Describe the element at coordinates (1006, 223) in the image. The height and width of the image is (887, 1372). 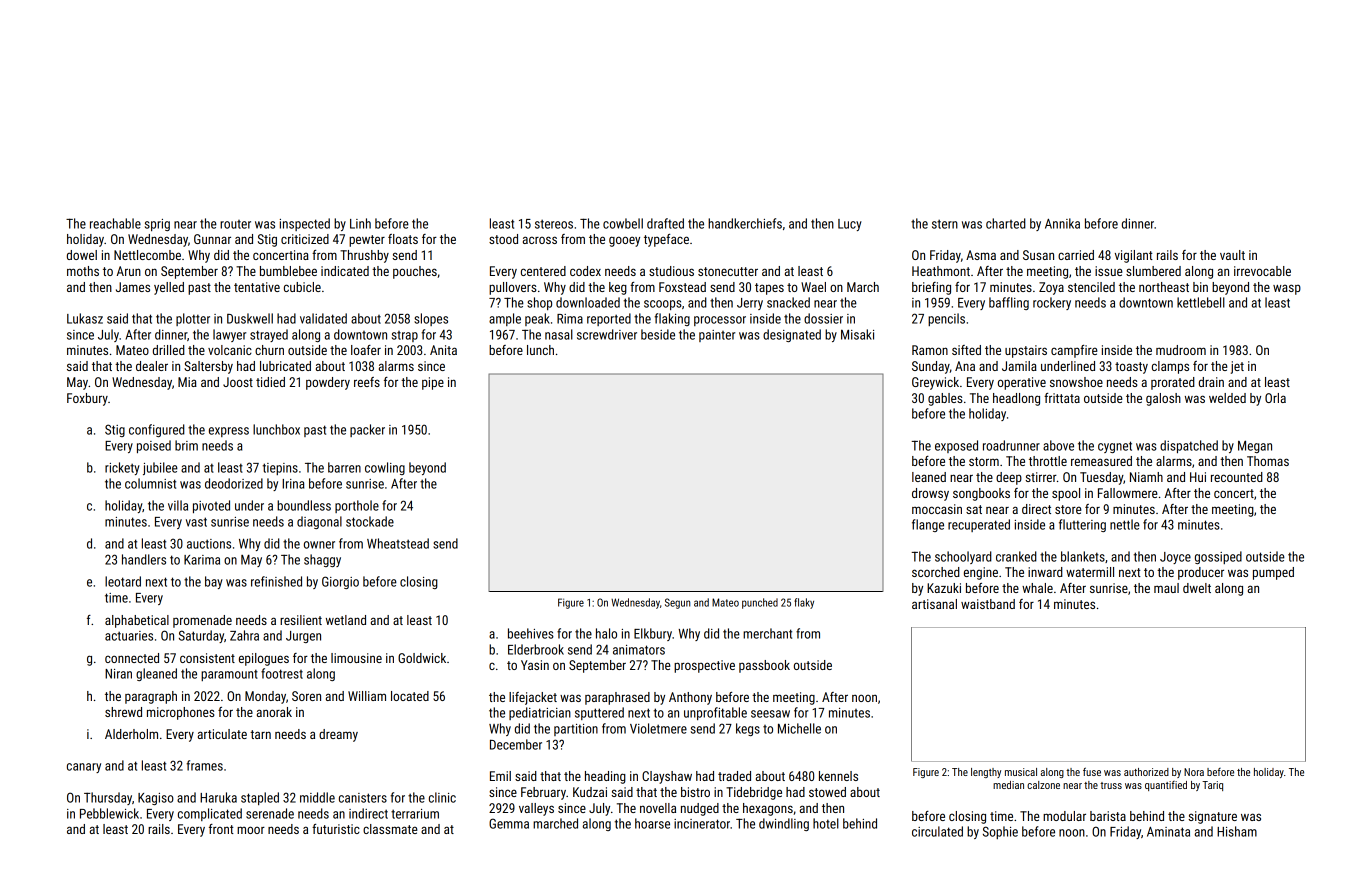
I see `charted` at that location.
